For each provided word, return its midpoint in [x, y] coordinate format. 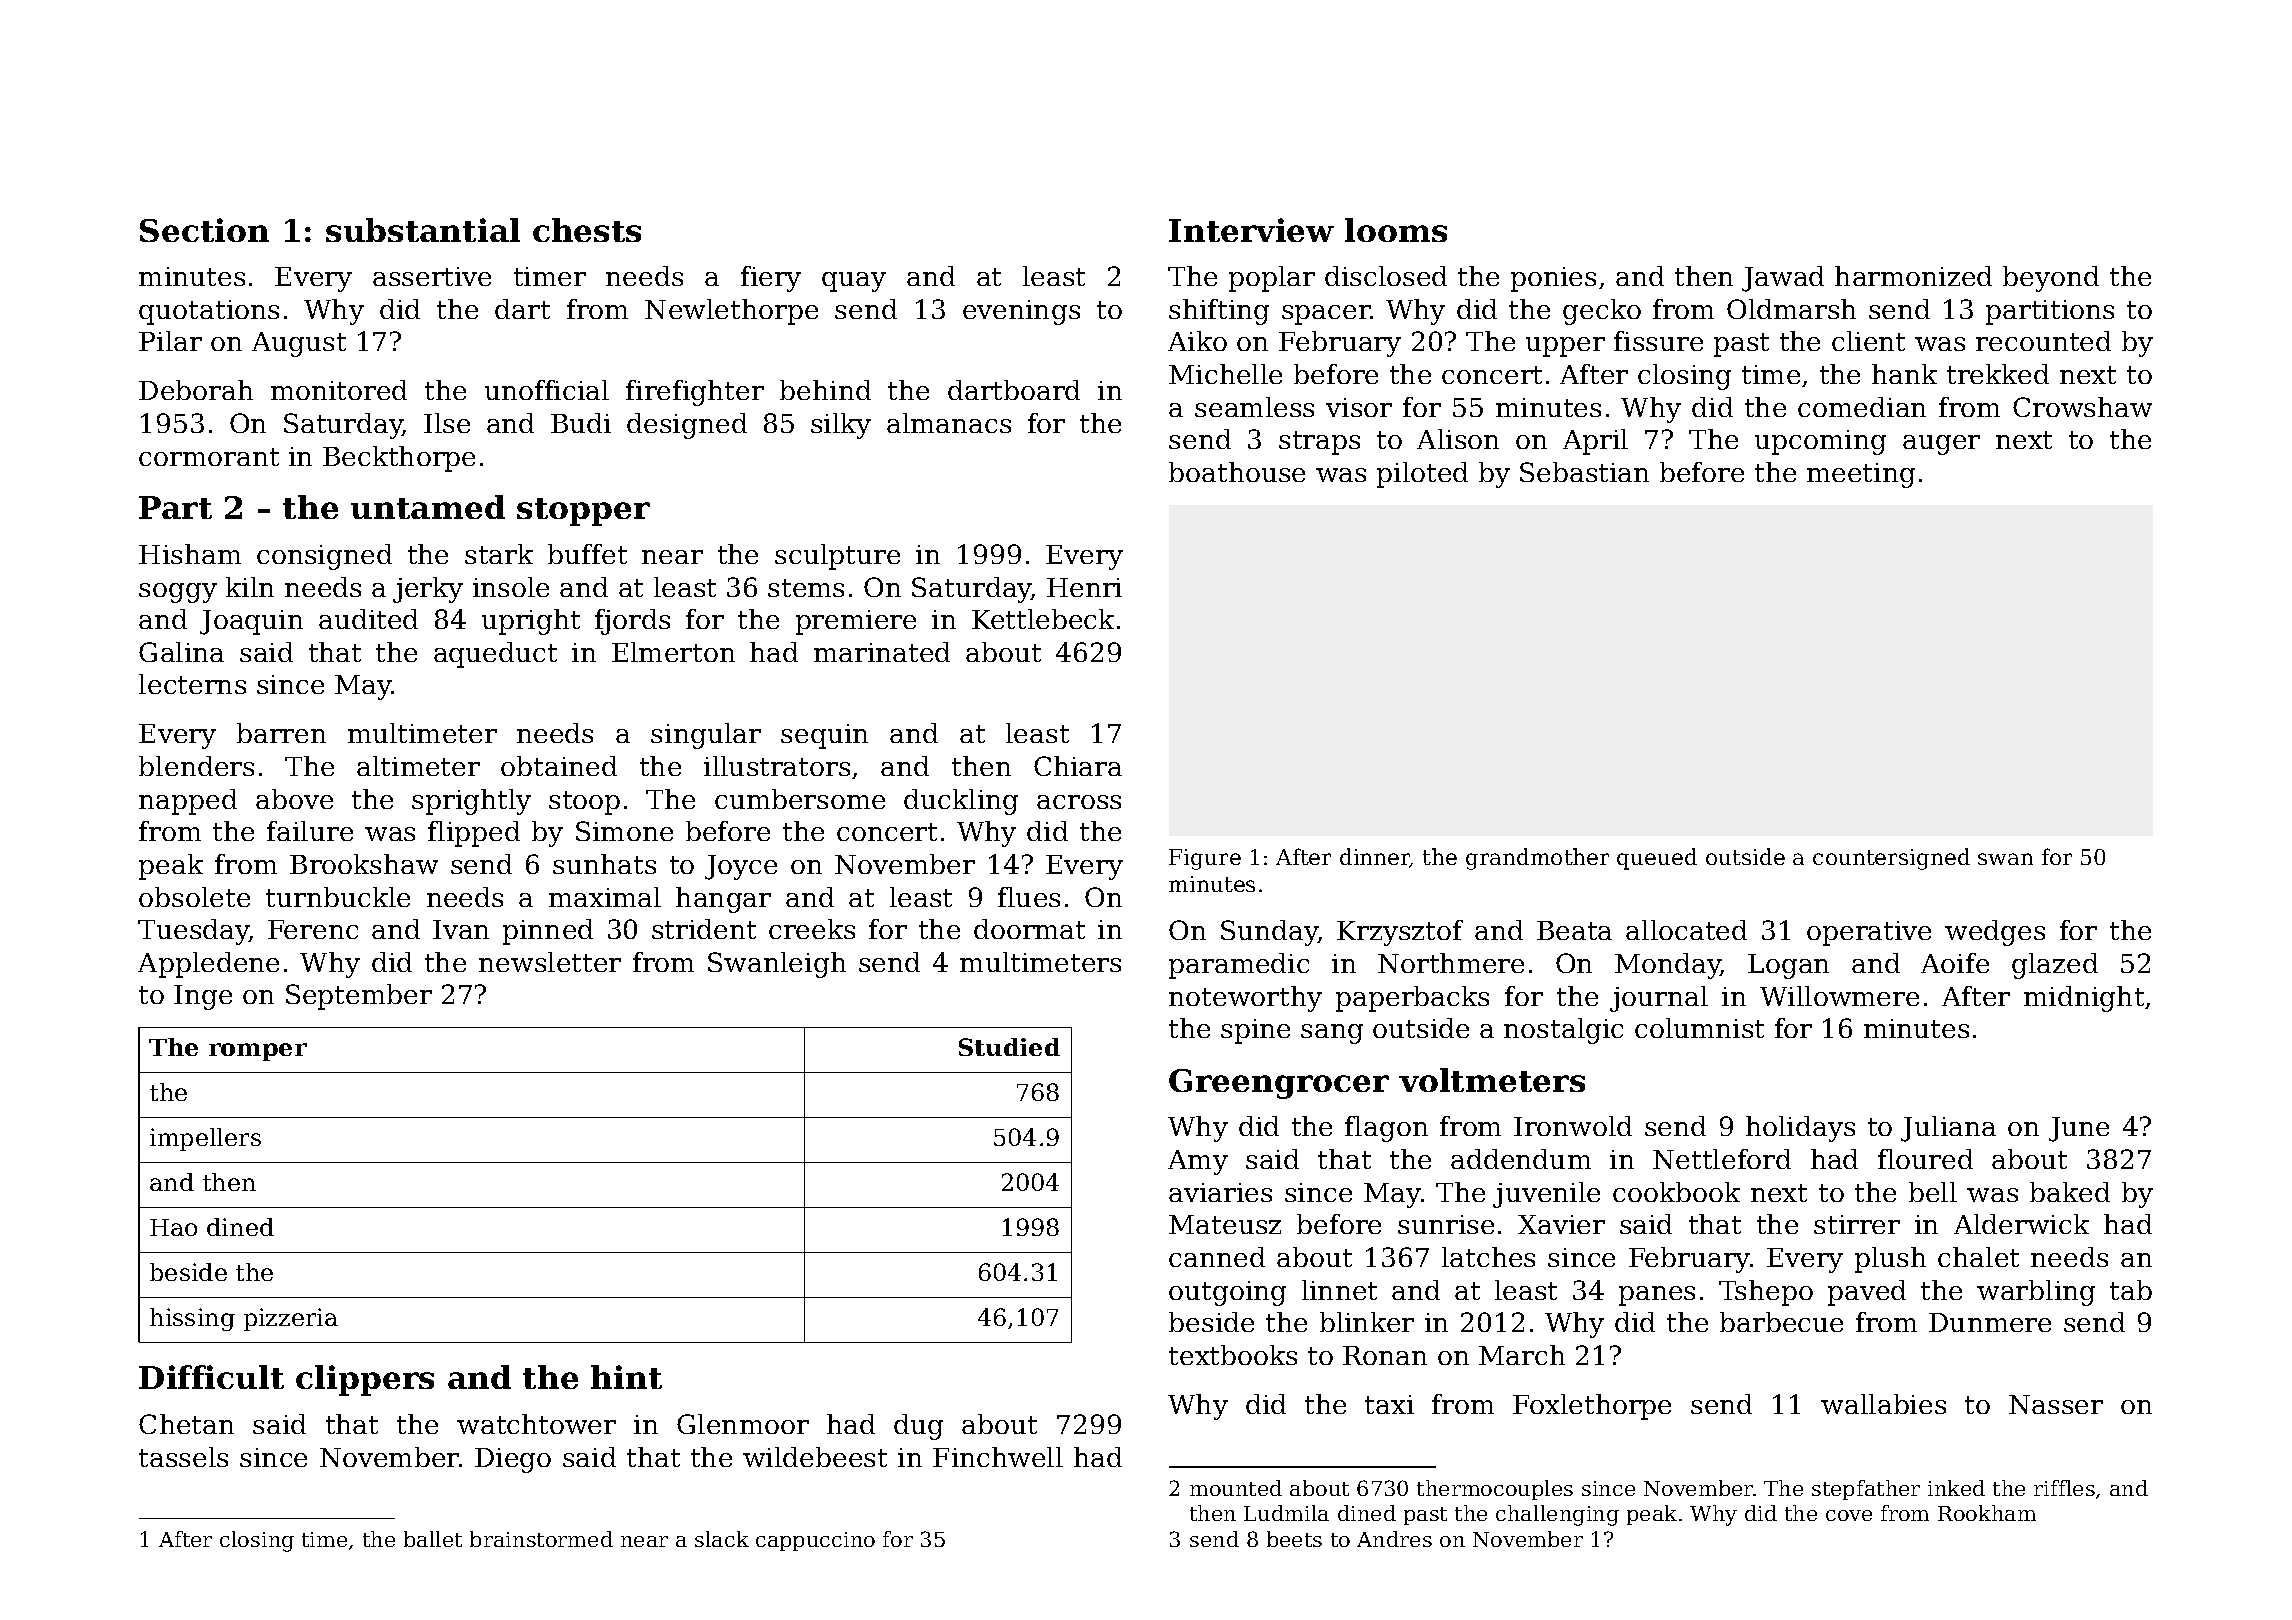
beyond [2051, 279]
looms [1396, 230]
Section [204, 230]
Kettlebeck [1043, 619]
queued [1657, 859]
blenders [196, 766]
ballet [433, 1539]
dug [918, 1427]
